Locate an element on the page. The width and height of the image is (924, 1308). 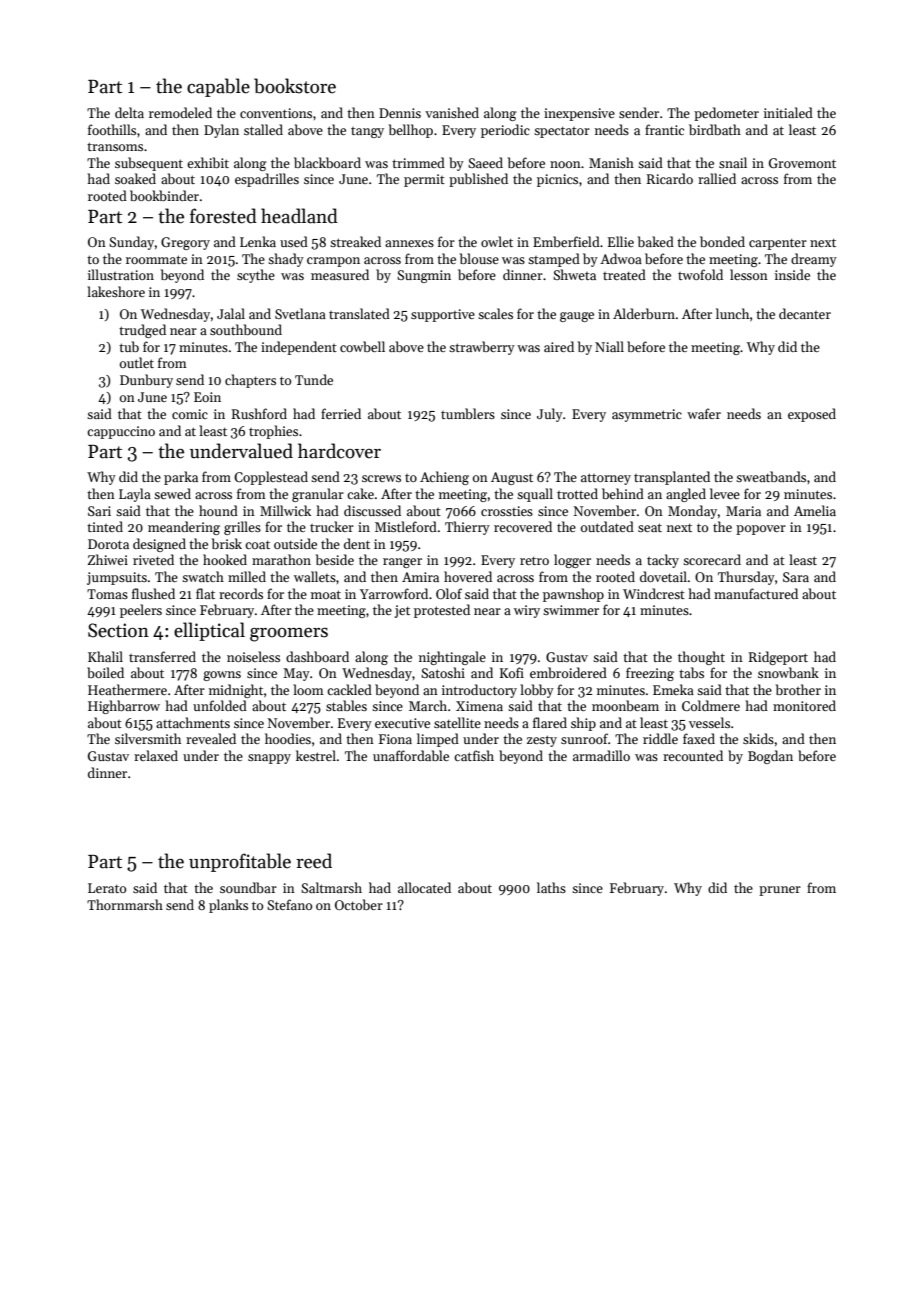
comic is located at coordinates (190, 414).
